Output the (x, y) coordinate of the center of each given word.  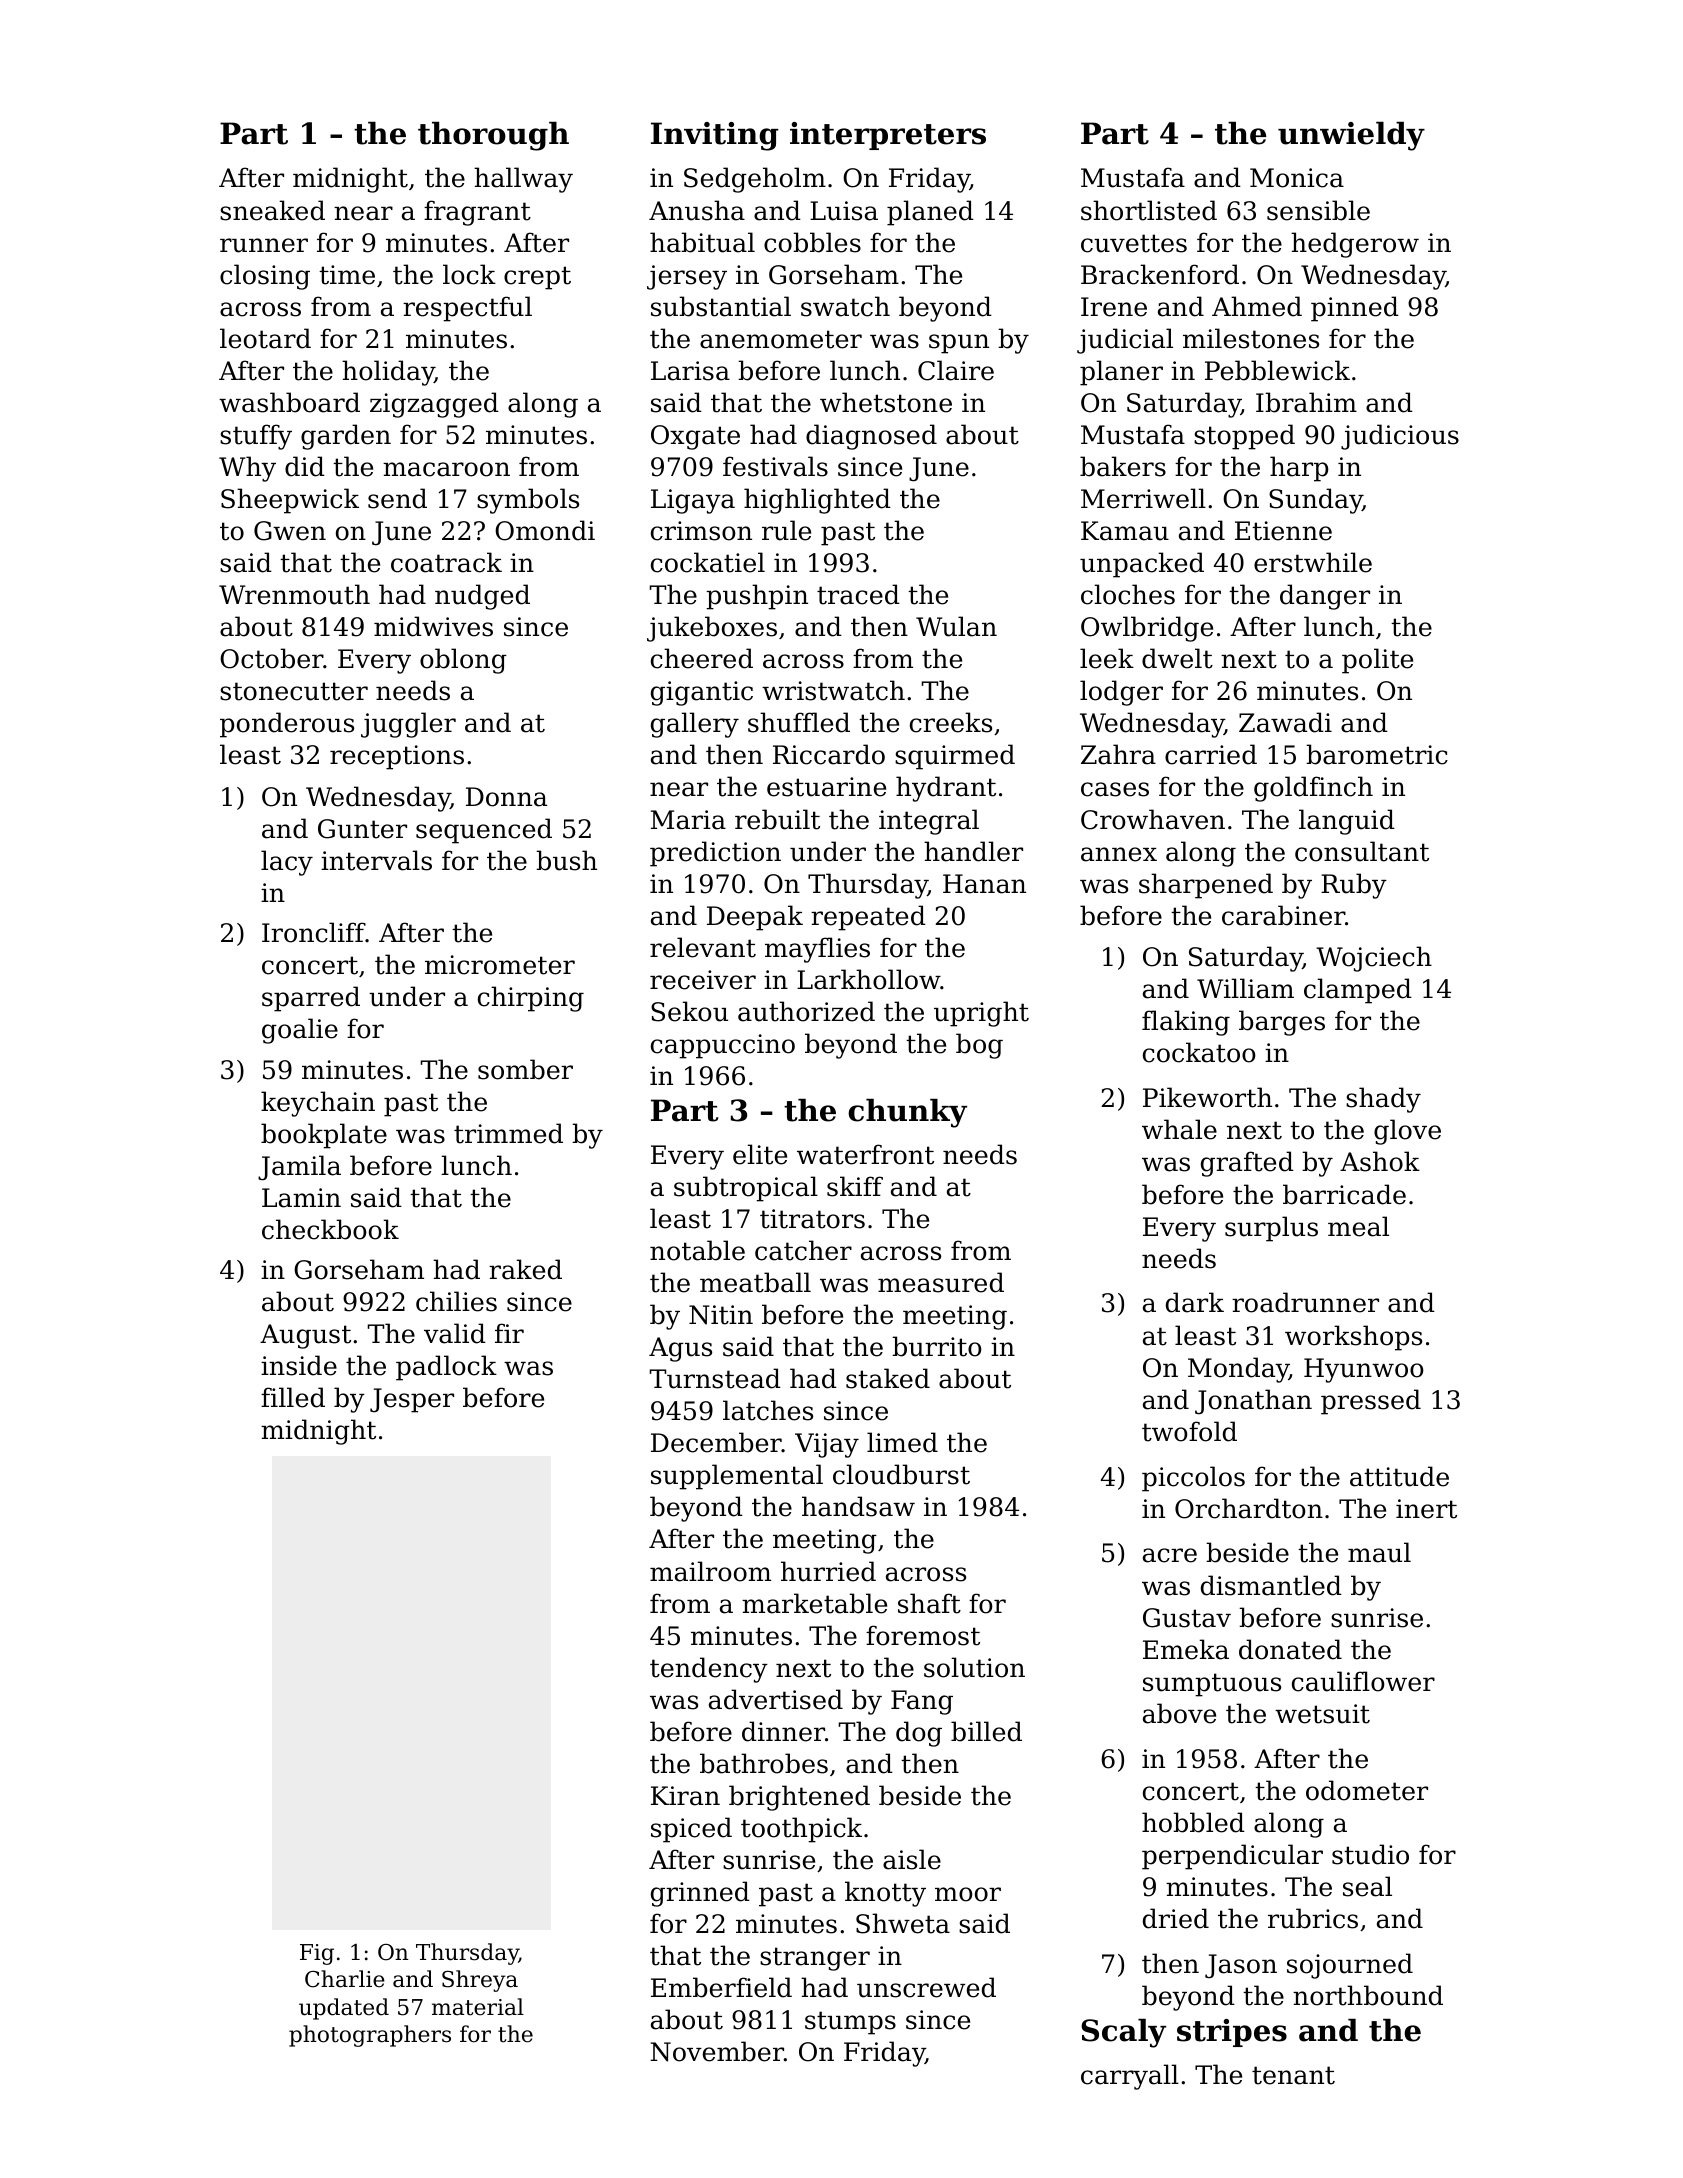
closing (265, 277)
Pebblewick (1277, 370)
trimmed (508, 1133)
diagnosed (871, 437)
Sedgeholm (755, 180)
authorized (806, 1011)
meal (1358, 1226)
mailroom (710, 1571)
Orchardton (1249, 1508)
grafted (1247, 1164)
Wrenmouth (294, 594)
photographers (370, 2036)
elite (760, 1154)
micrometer (500, 965)
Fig (317, 1954)
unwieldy (1351, 136)
